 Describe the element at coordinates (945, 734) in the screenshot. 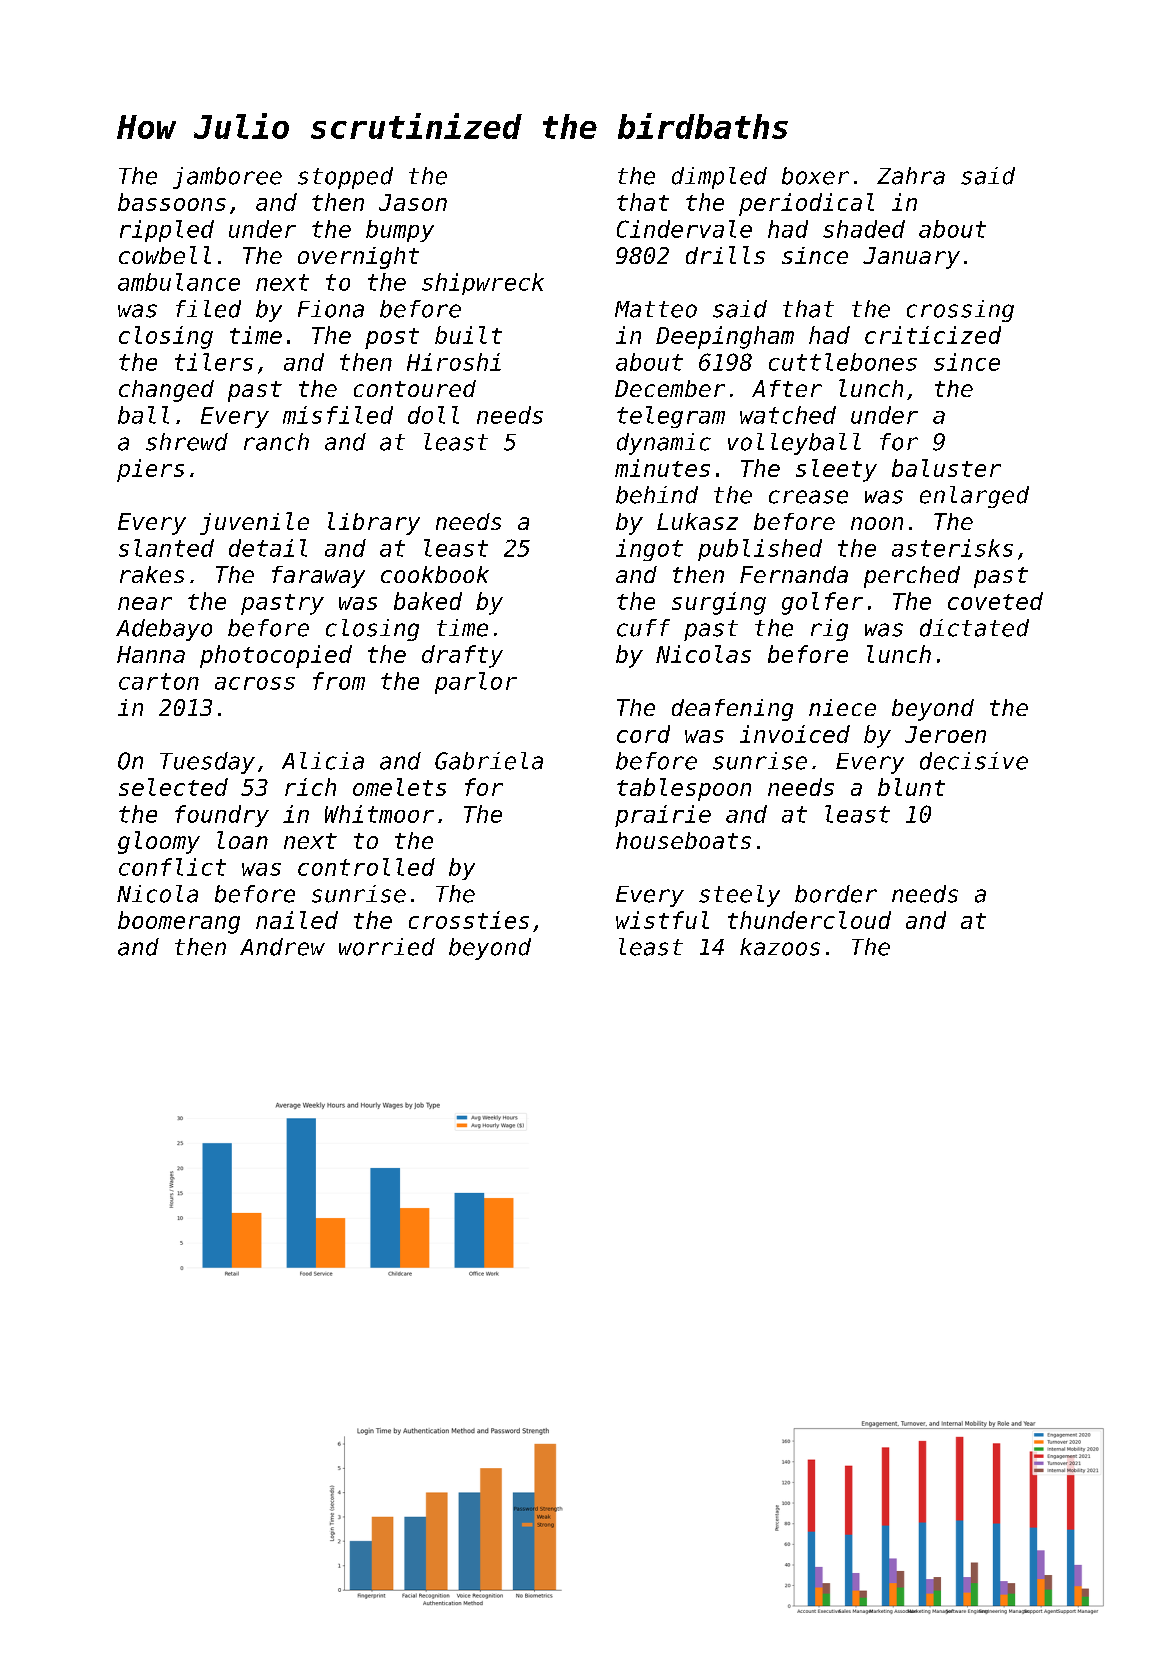

I see `Jeroen` at that location.
